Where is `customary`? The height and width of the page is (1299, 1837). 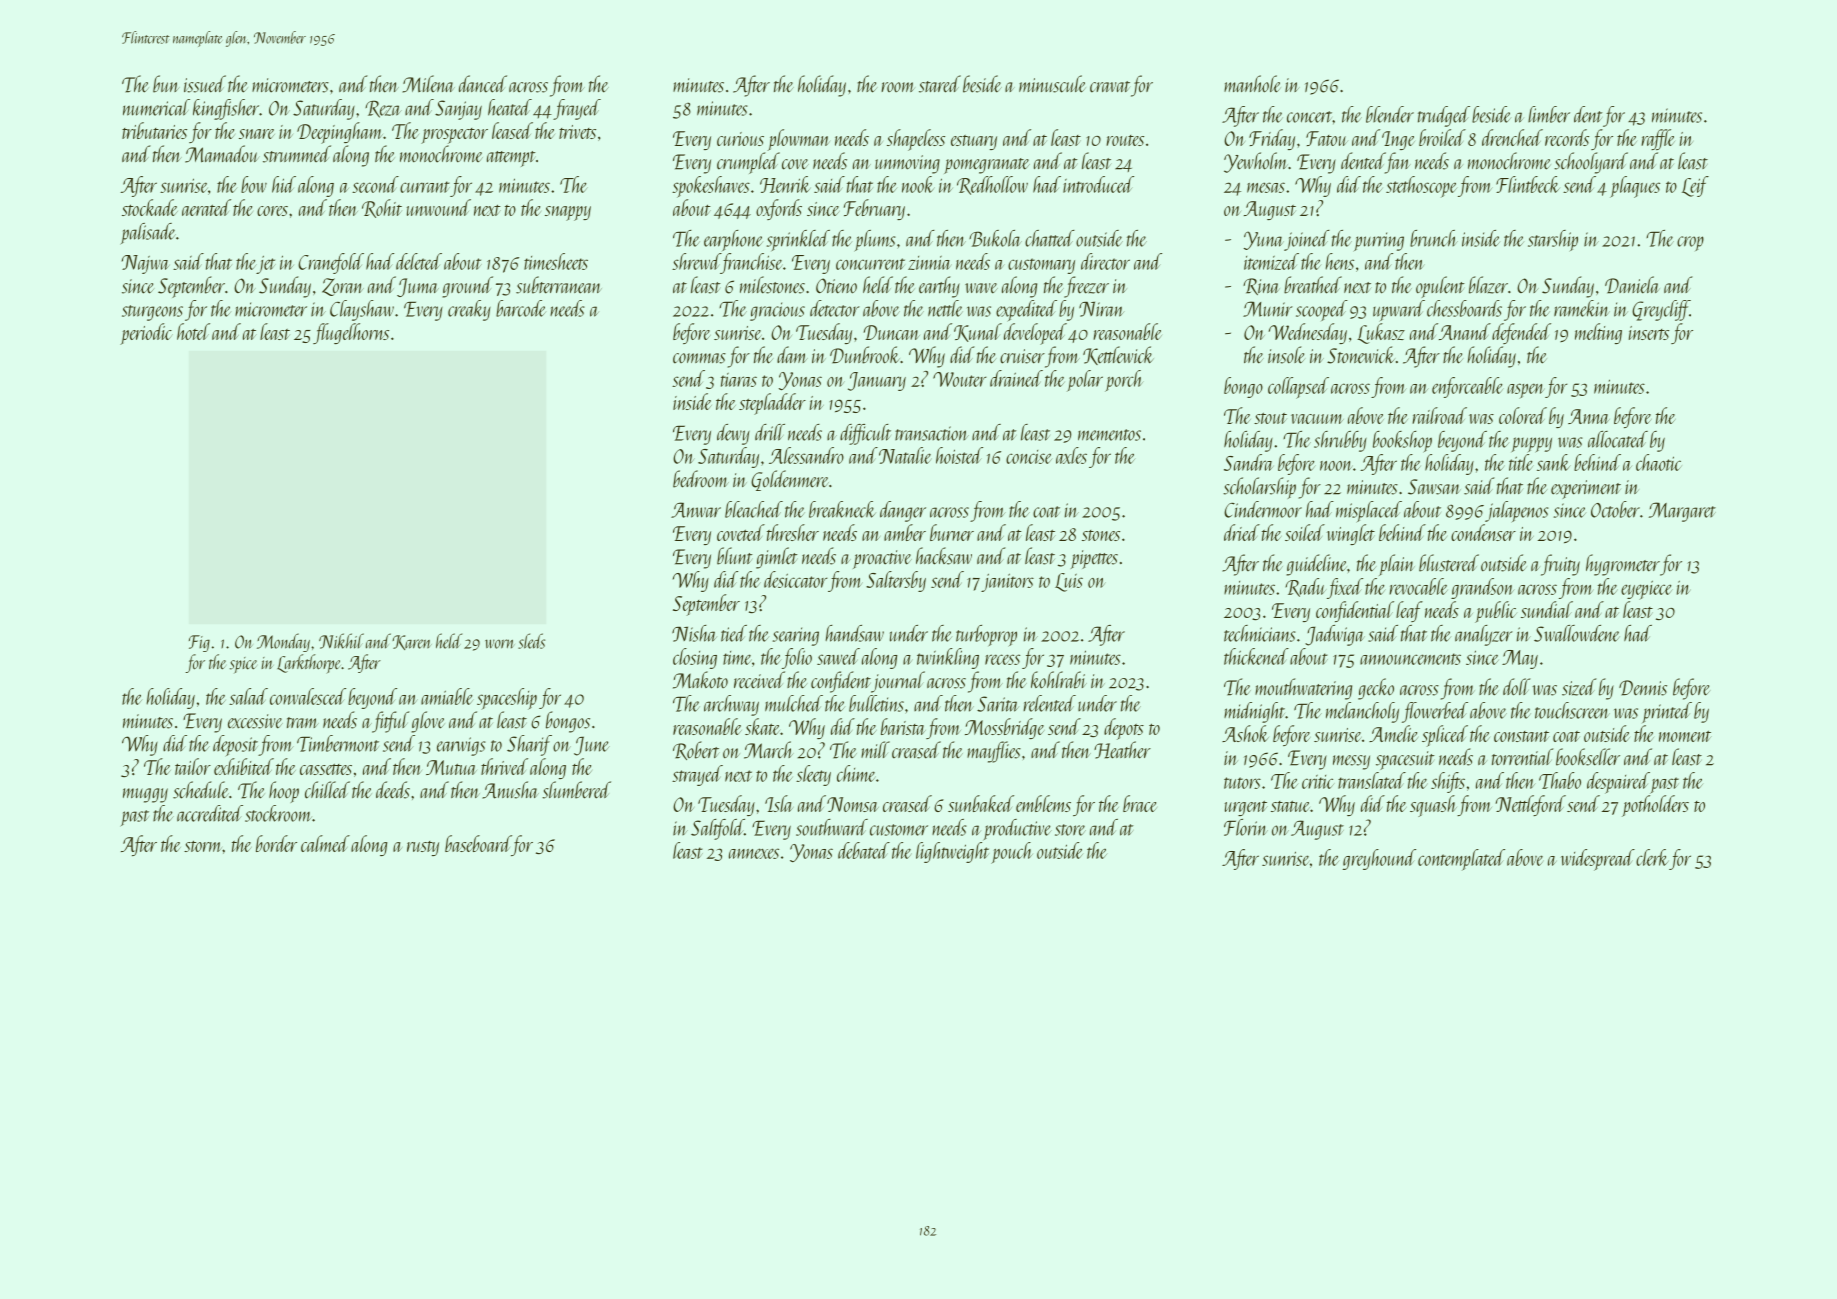 customary is located at coordinates (1041, 266).
